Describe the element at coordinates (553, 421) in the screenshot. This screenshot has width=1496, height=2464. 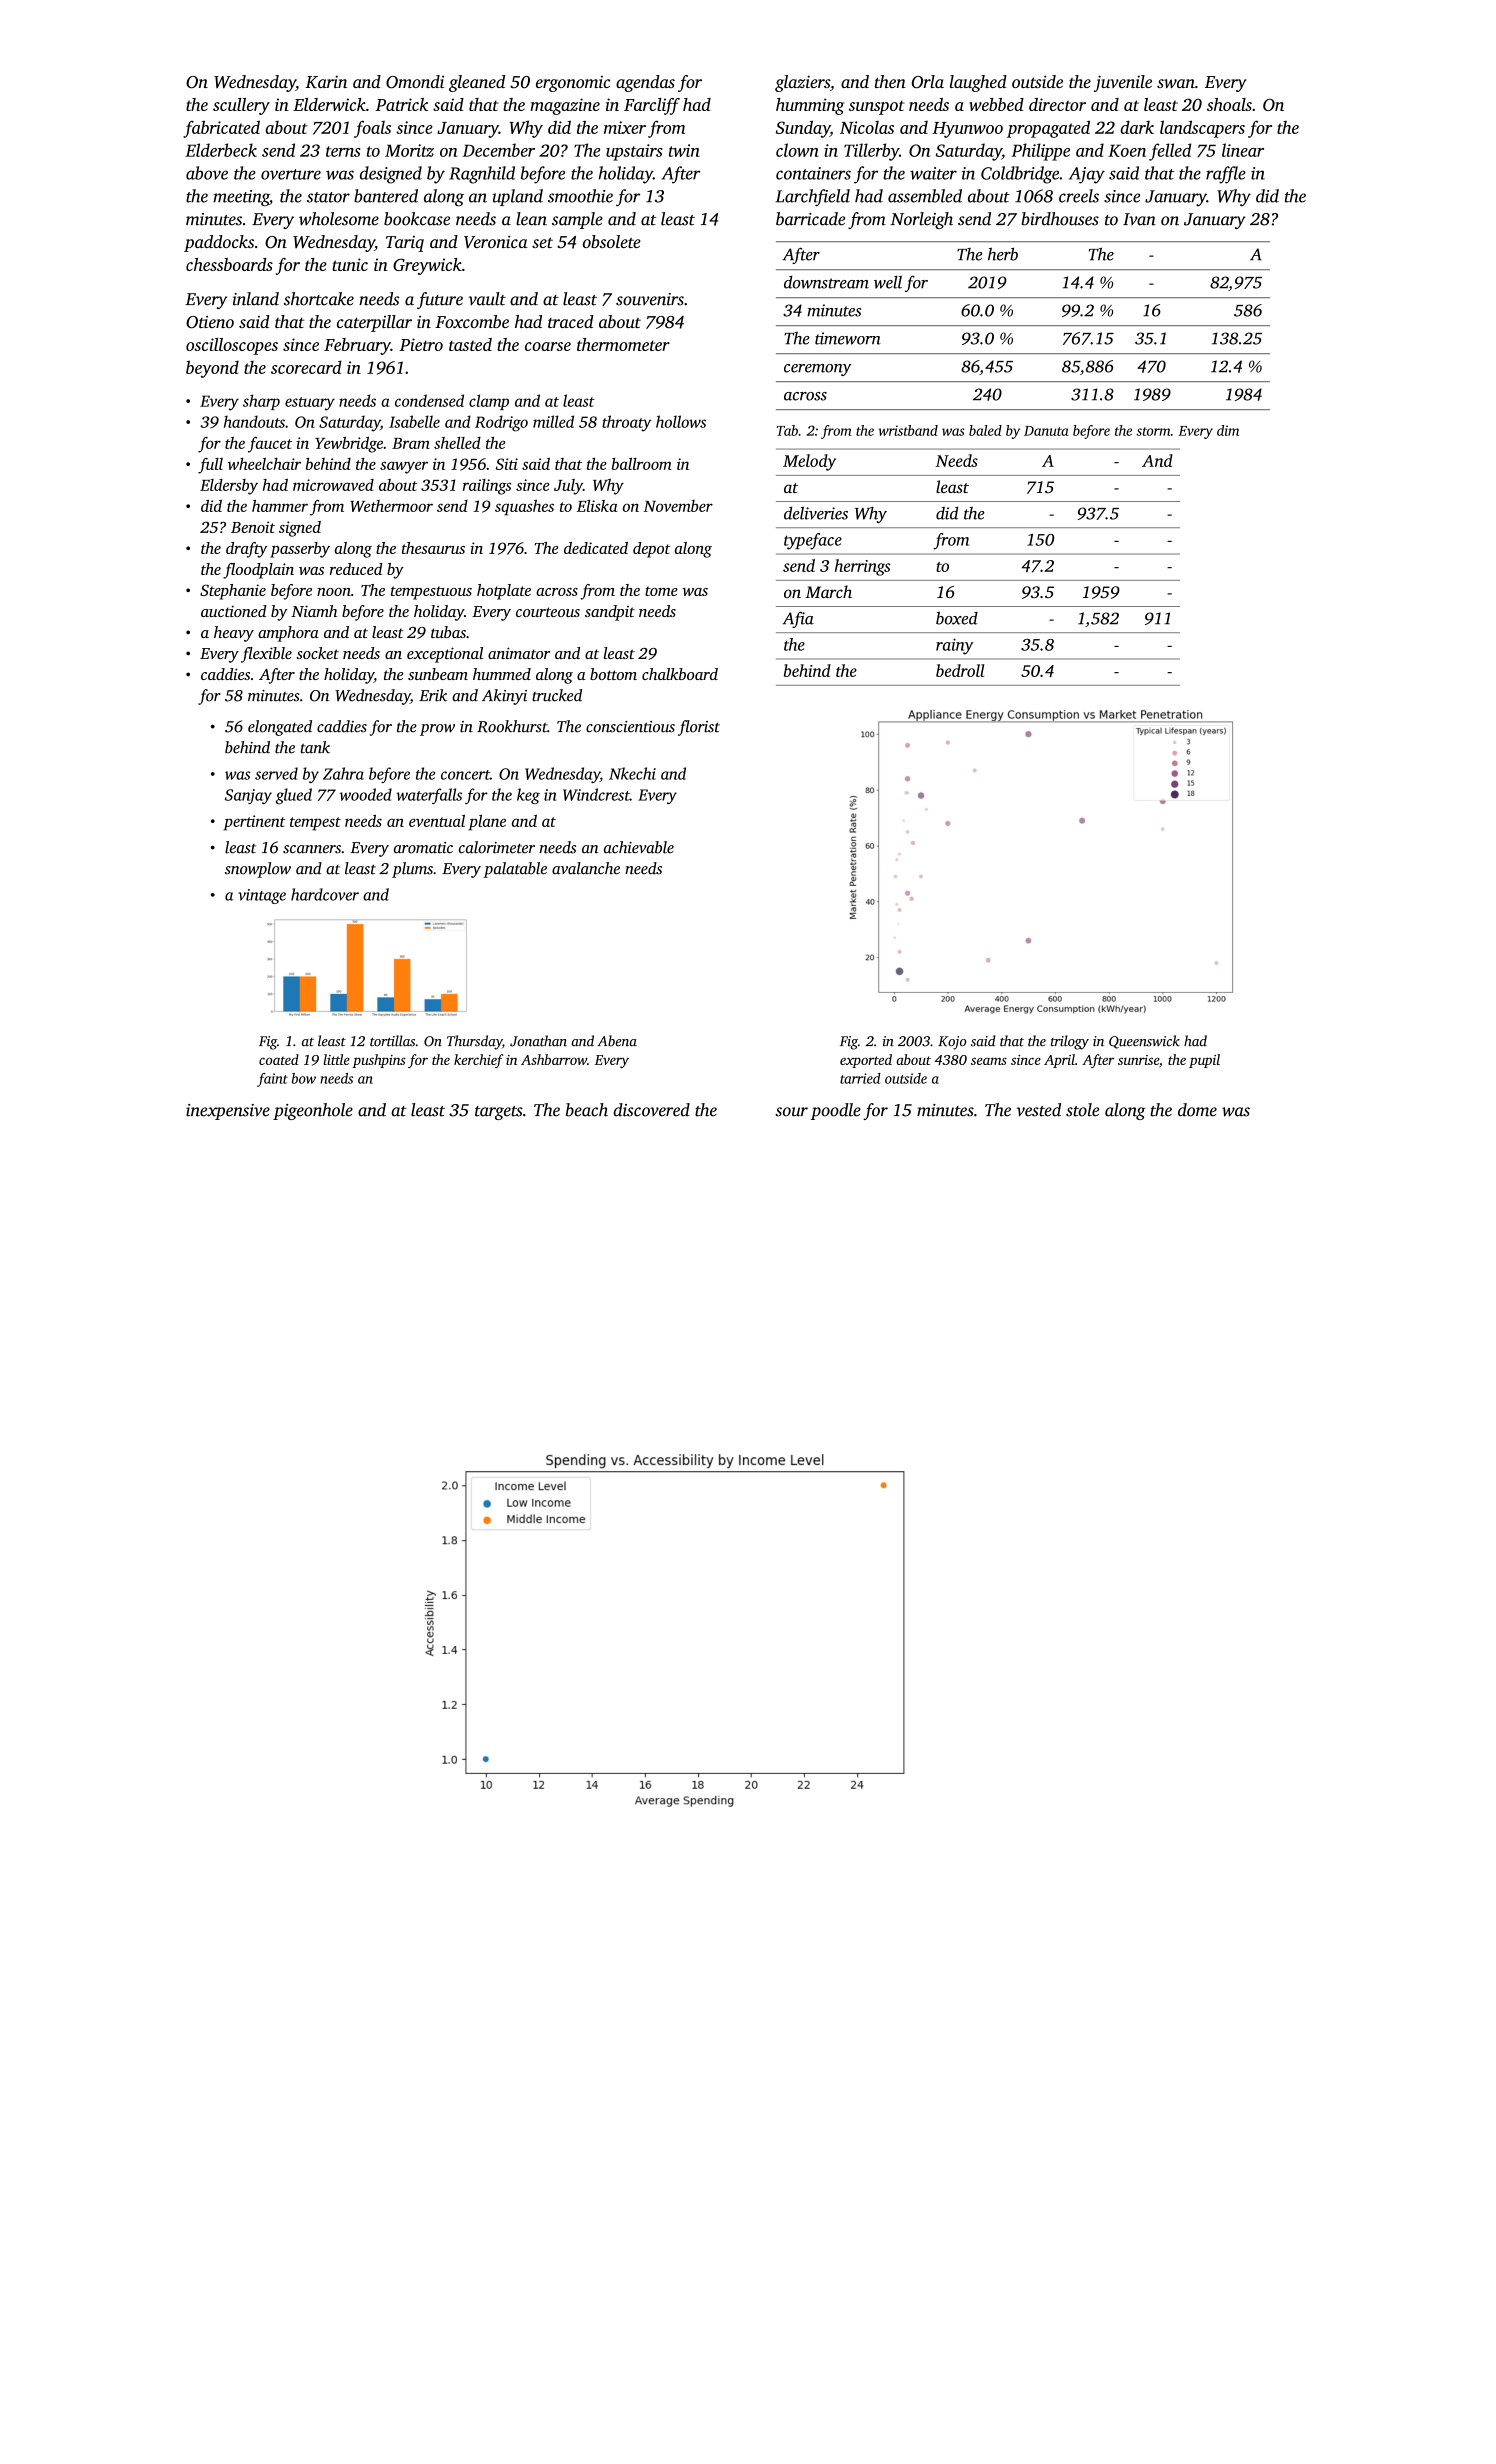
I see `milled` at that location.
